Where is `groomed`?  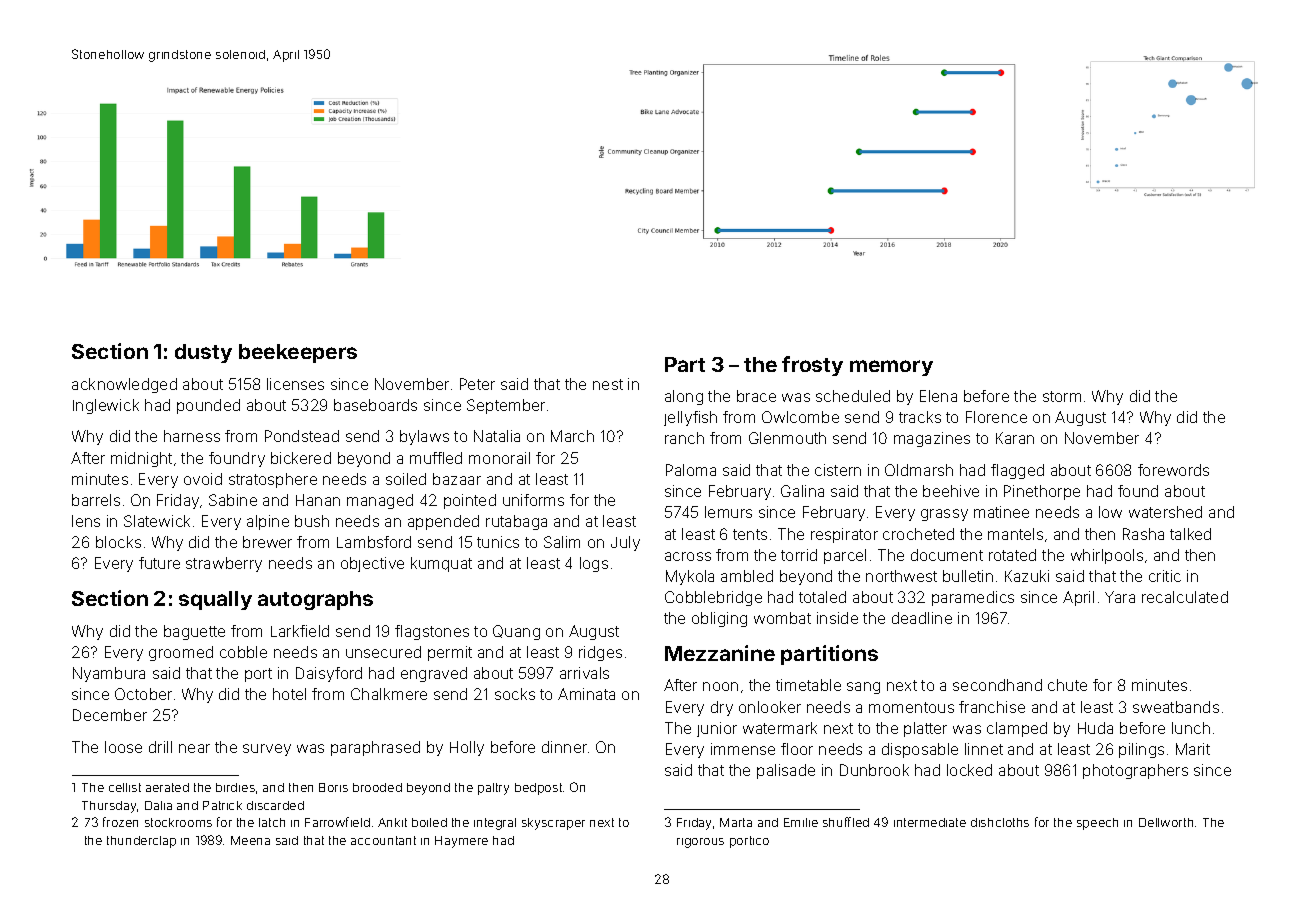 groomed is located at coordinates (181, 653).
